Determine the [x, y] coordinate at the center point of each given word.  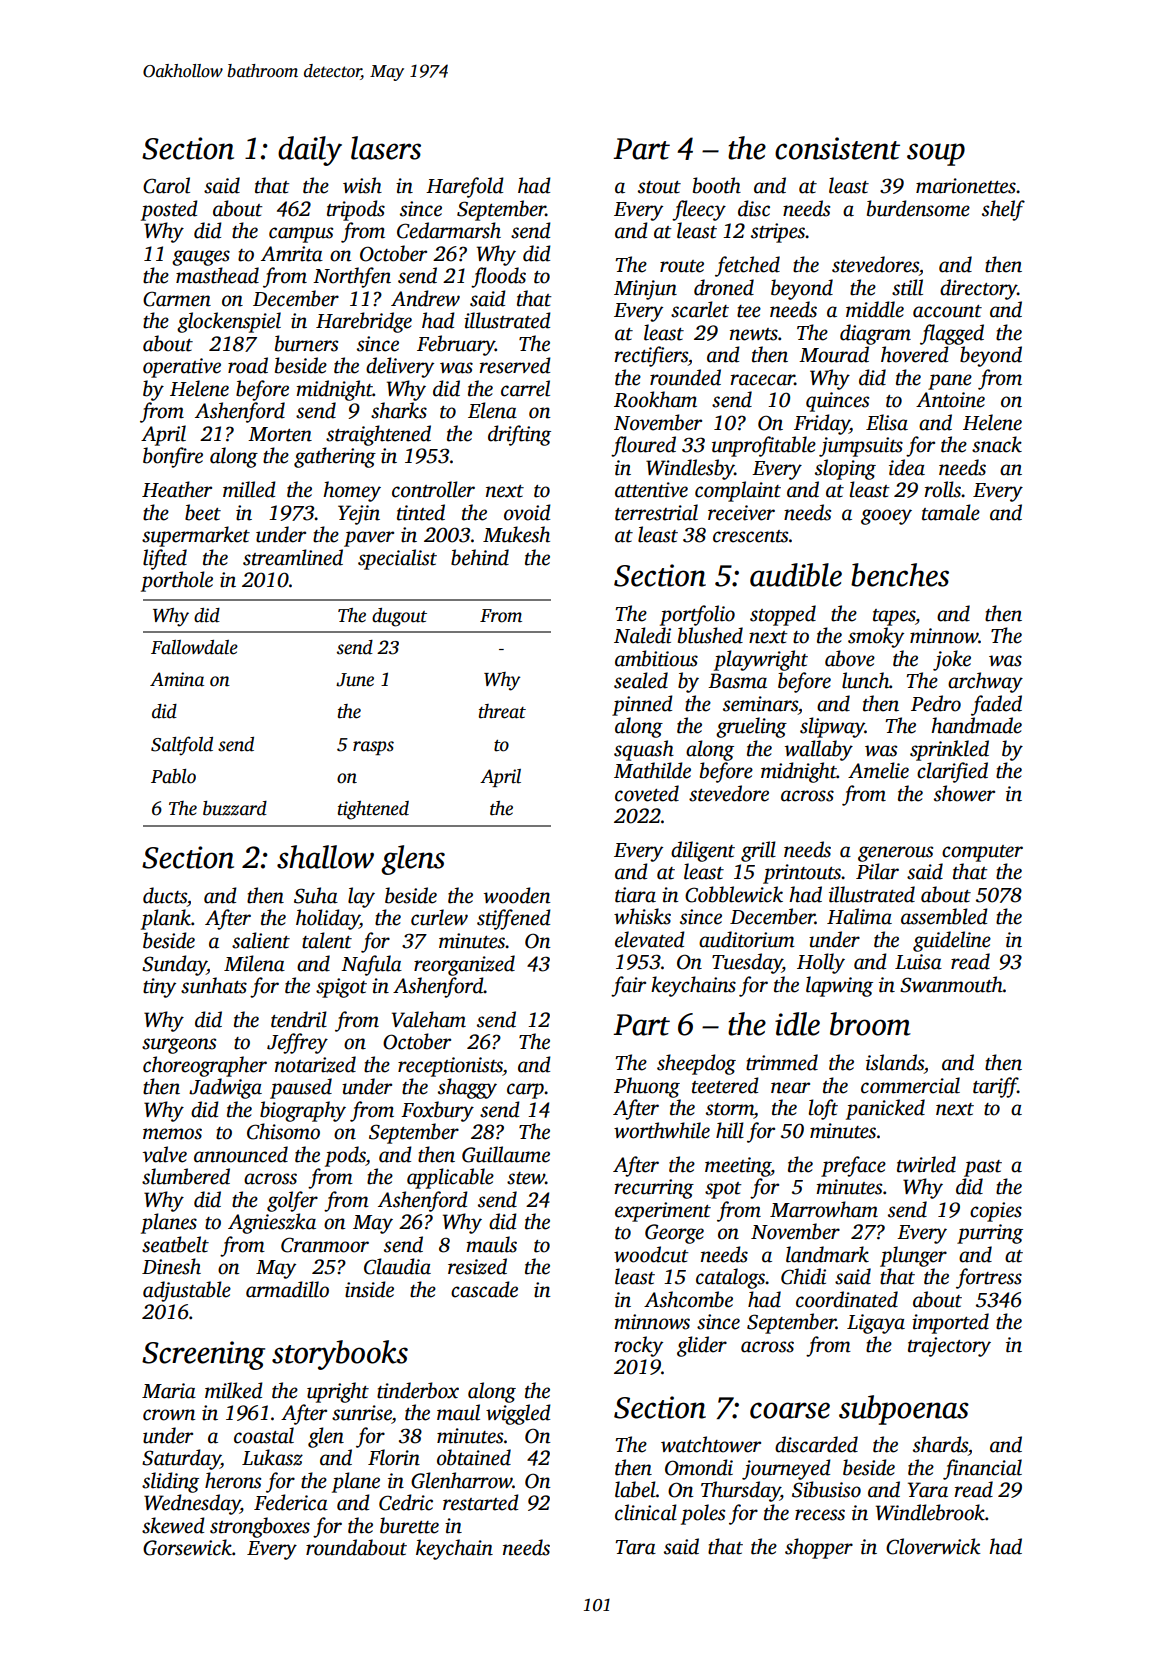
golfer [292, 1201]
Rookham [655, 399]
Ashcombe [688, 1299]
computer [982, 853]
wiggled [518, 1414]
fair [628, 986]
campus [301, 235]
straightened [378, 435]
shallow [325, 857]
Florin [394, 1457]
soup [936, 154]
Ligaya [876, 1324]
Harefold [465, 187]
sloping [845, 469]
